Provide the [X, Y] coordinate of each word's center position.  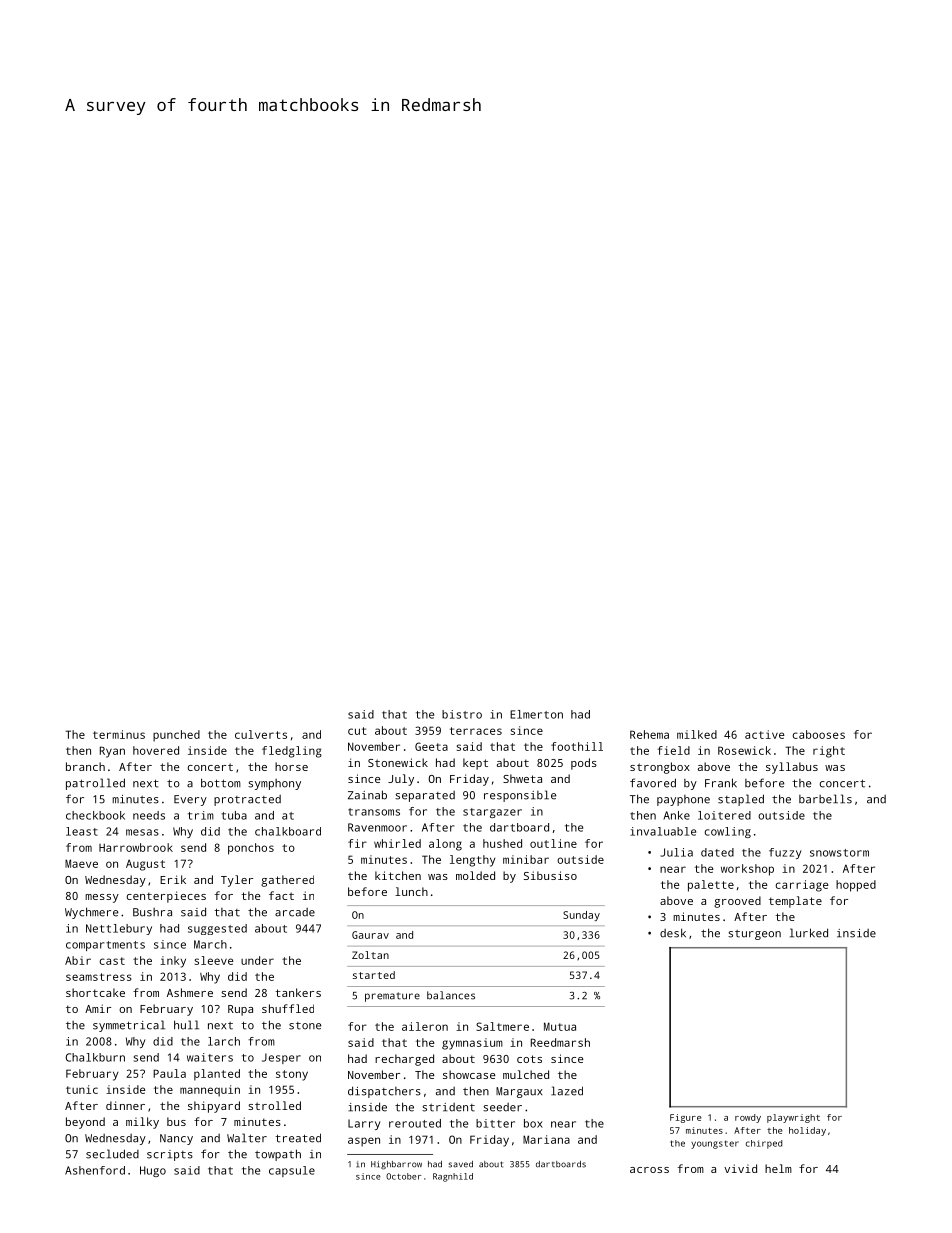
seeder [502, 1107]
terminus [119, 734]
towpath [278, 1155]
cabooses [818, 734]
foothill [577, 746]
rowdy [748, 1118]
